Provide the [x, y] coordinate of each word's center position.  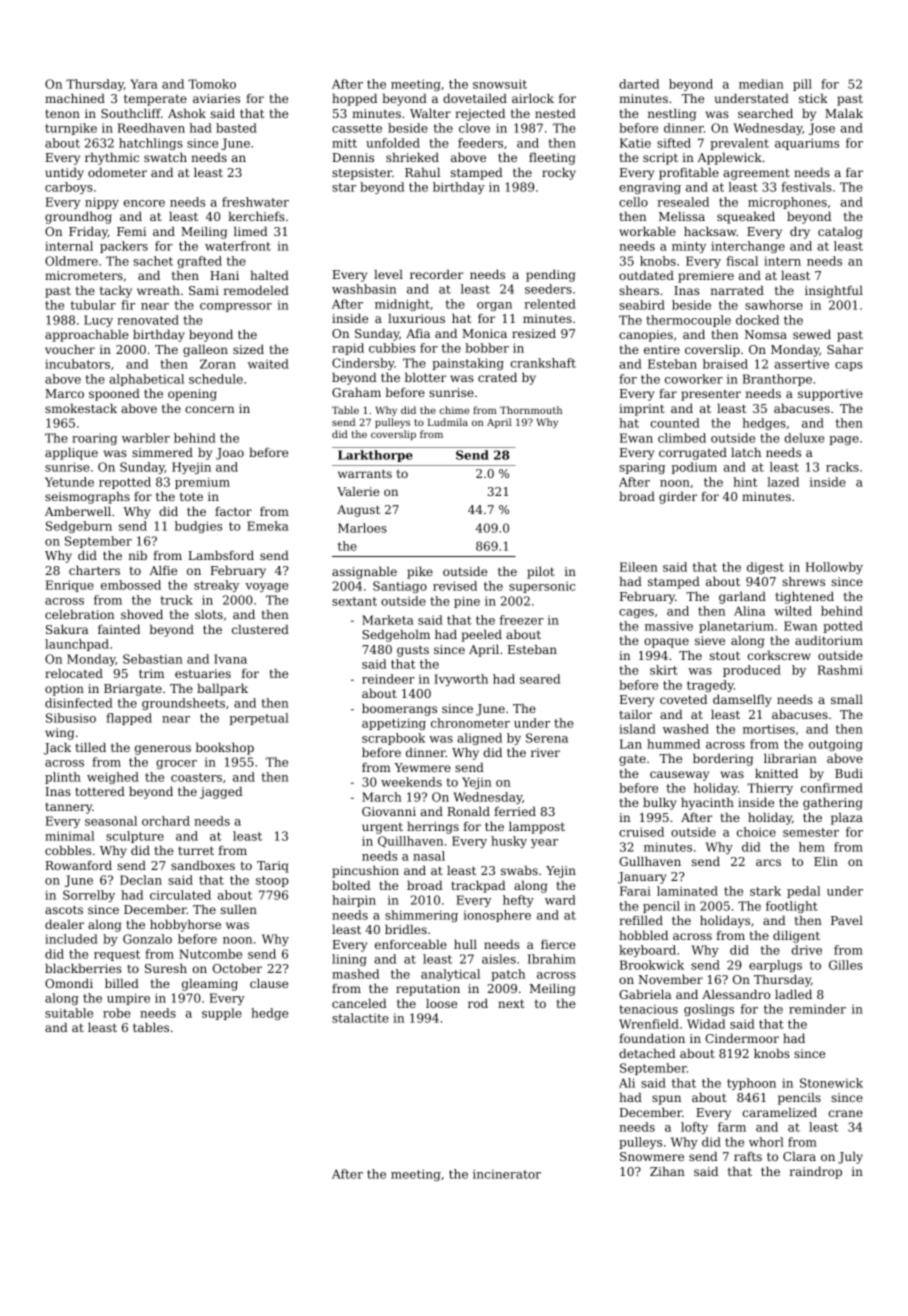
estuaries [203, 673]
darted [639, 84]
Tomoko [212, 84]
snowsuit [500, 84]
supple [222, 1014]
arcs [768, 862]
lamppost [537, 827]
